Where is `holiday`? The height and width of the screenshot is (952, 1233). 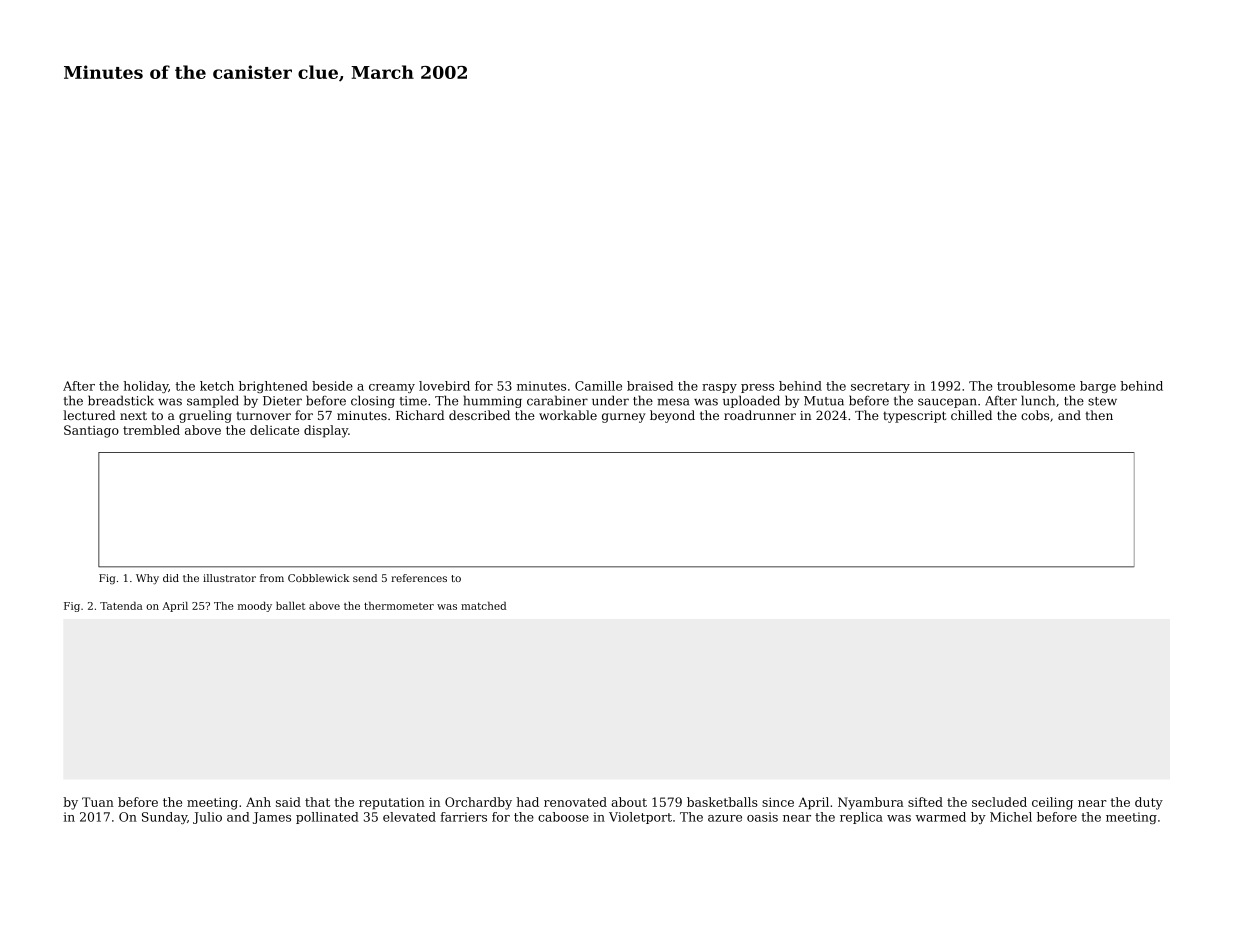 holiday is located at coordinates (146, 387).
